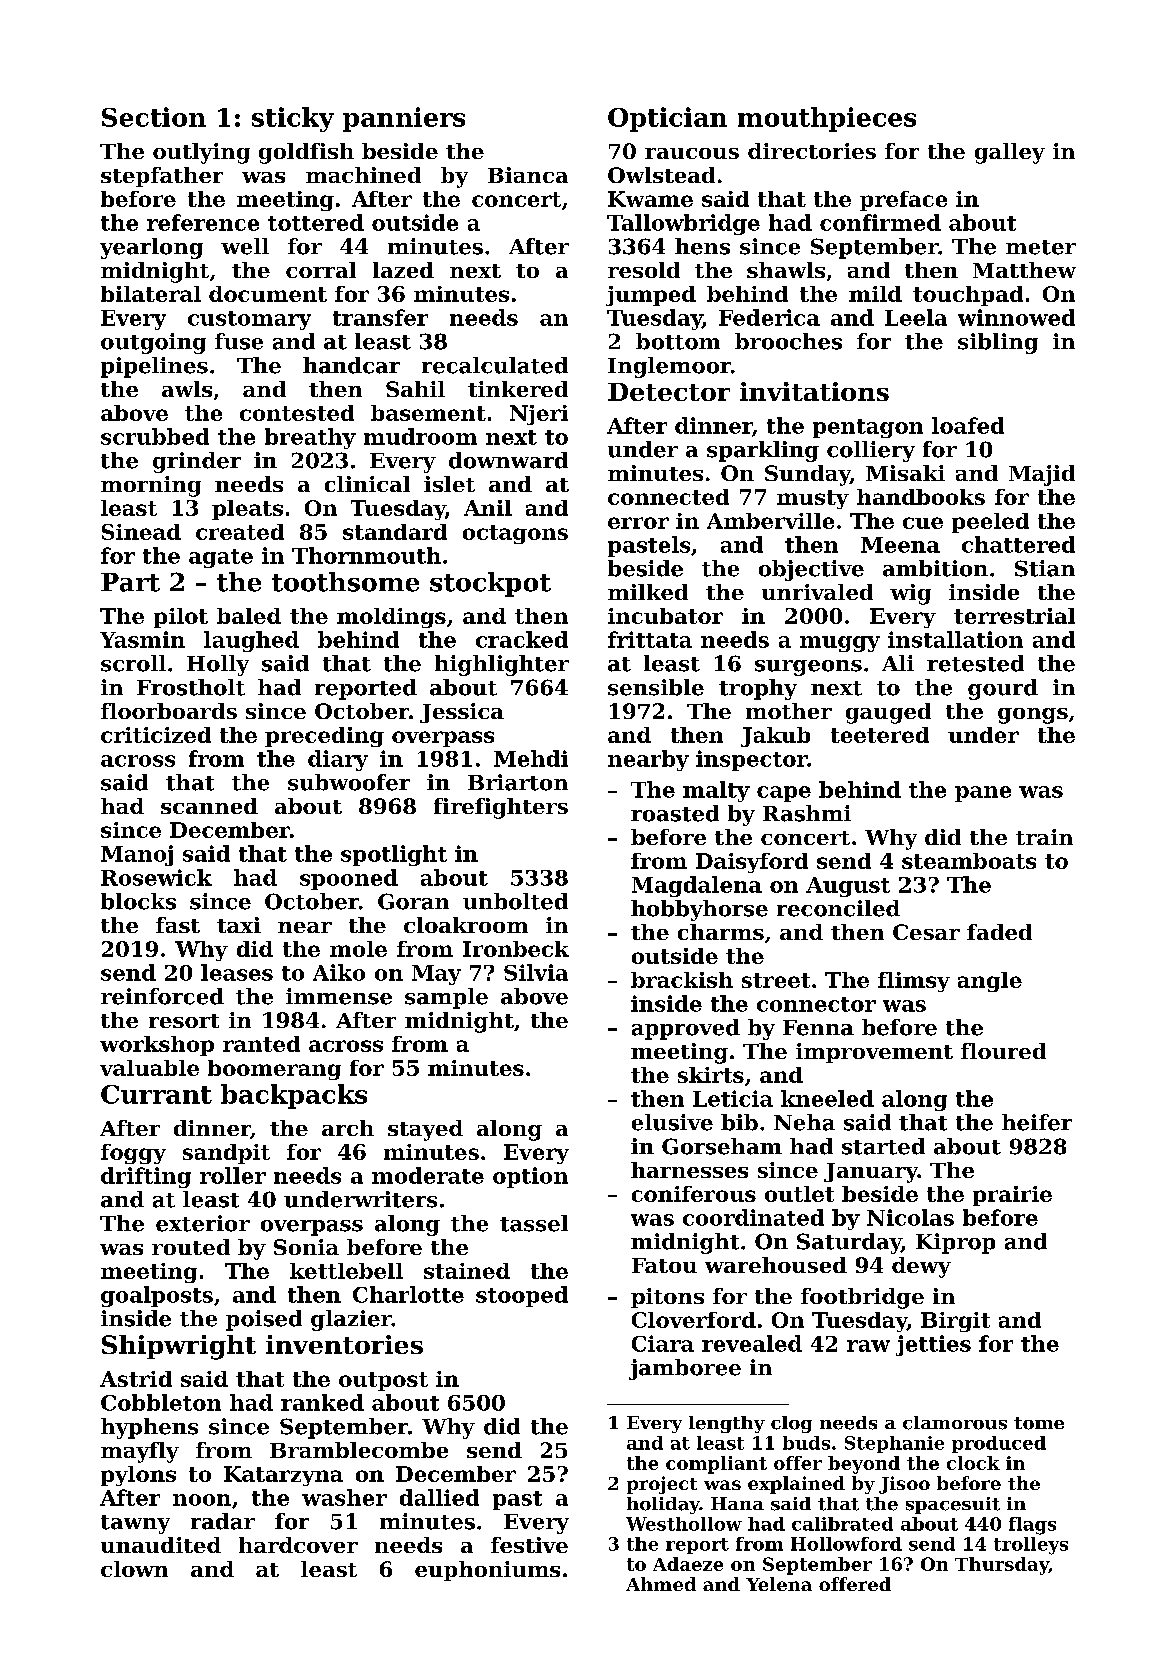 The image size is (1176, 1663). I want to click on Ahmed, so click(661, 1584).
